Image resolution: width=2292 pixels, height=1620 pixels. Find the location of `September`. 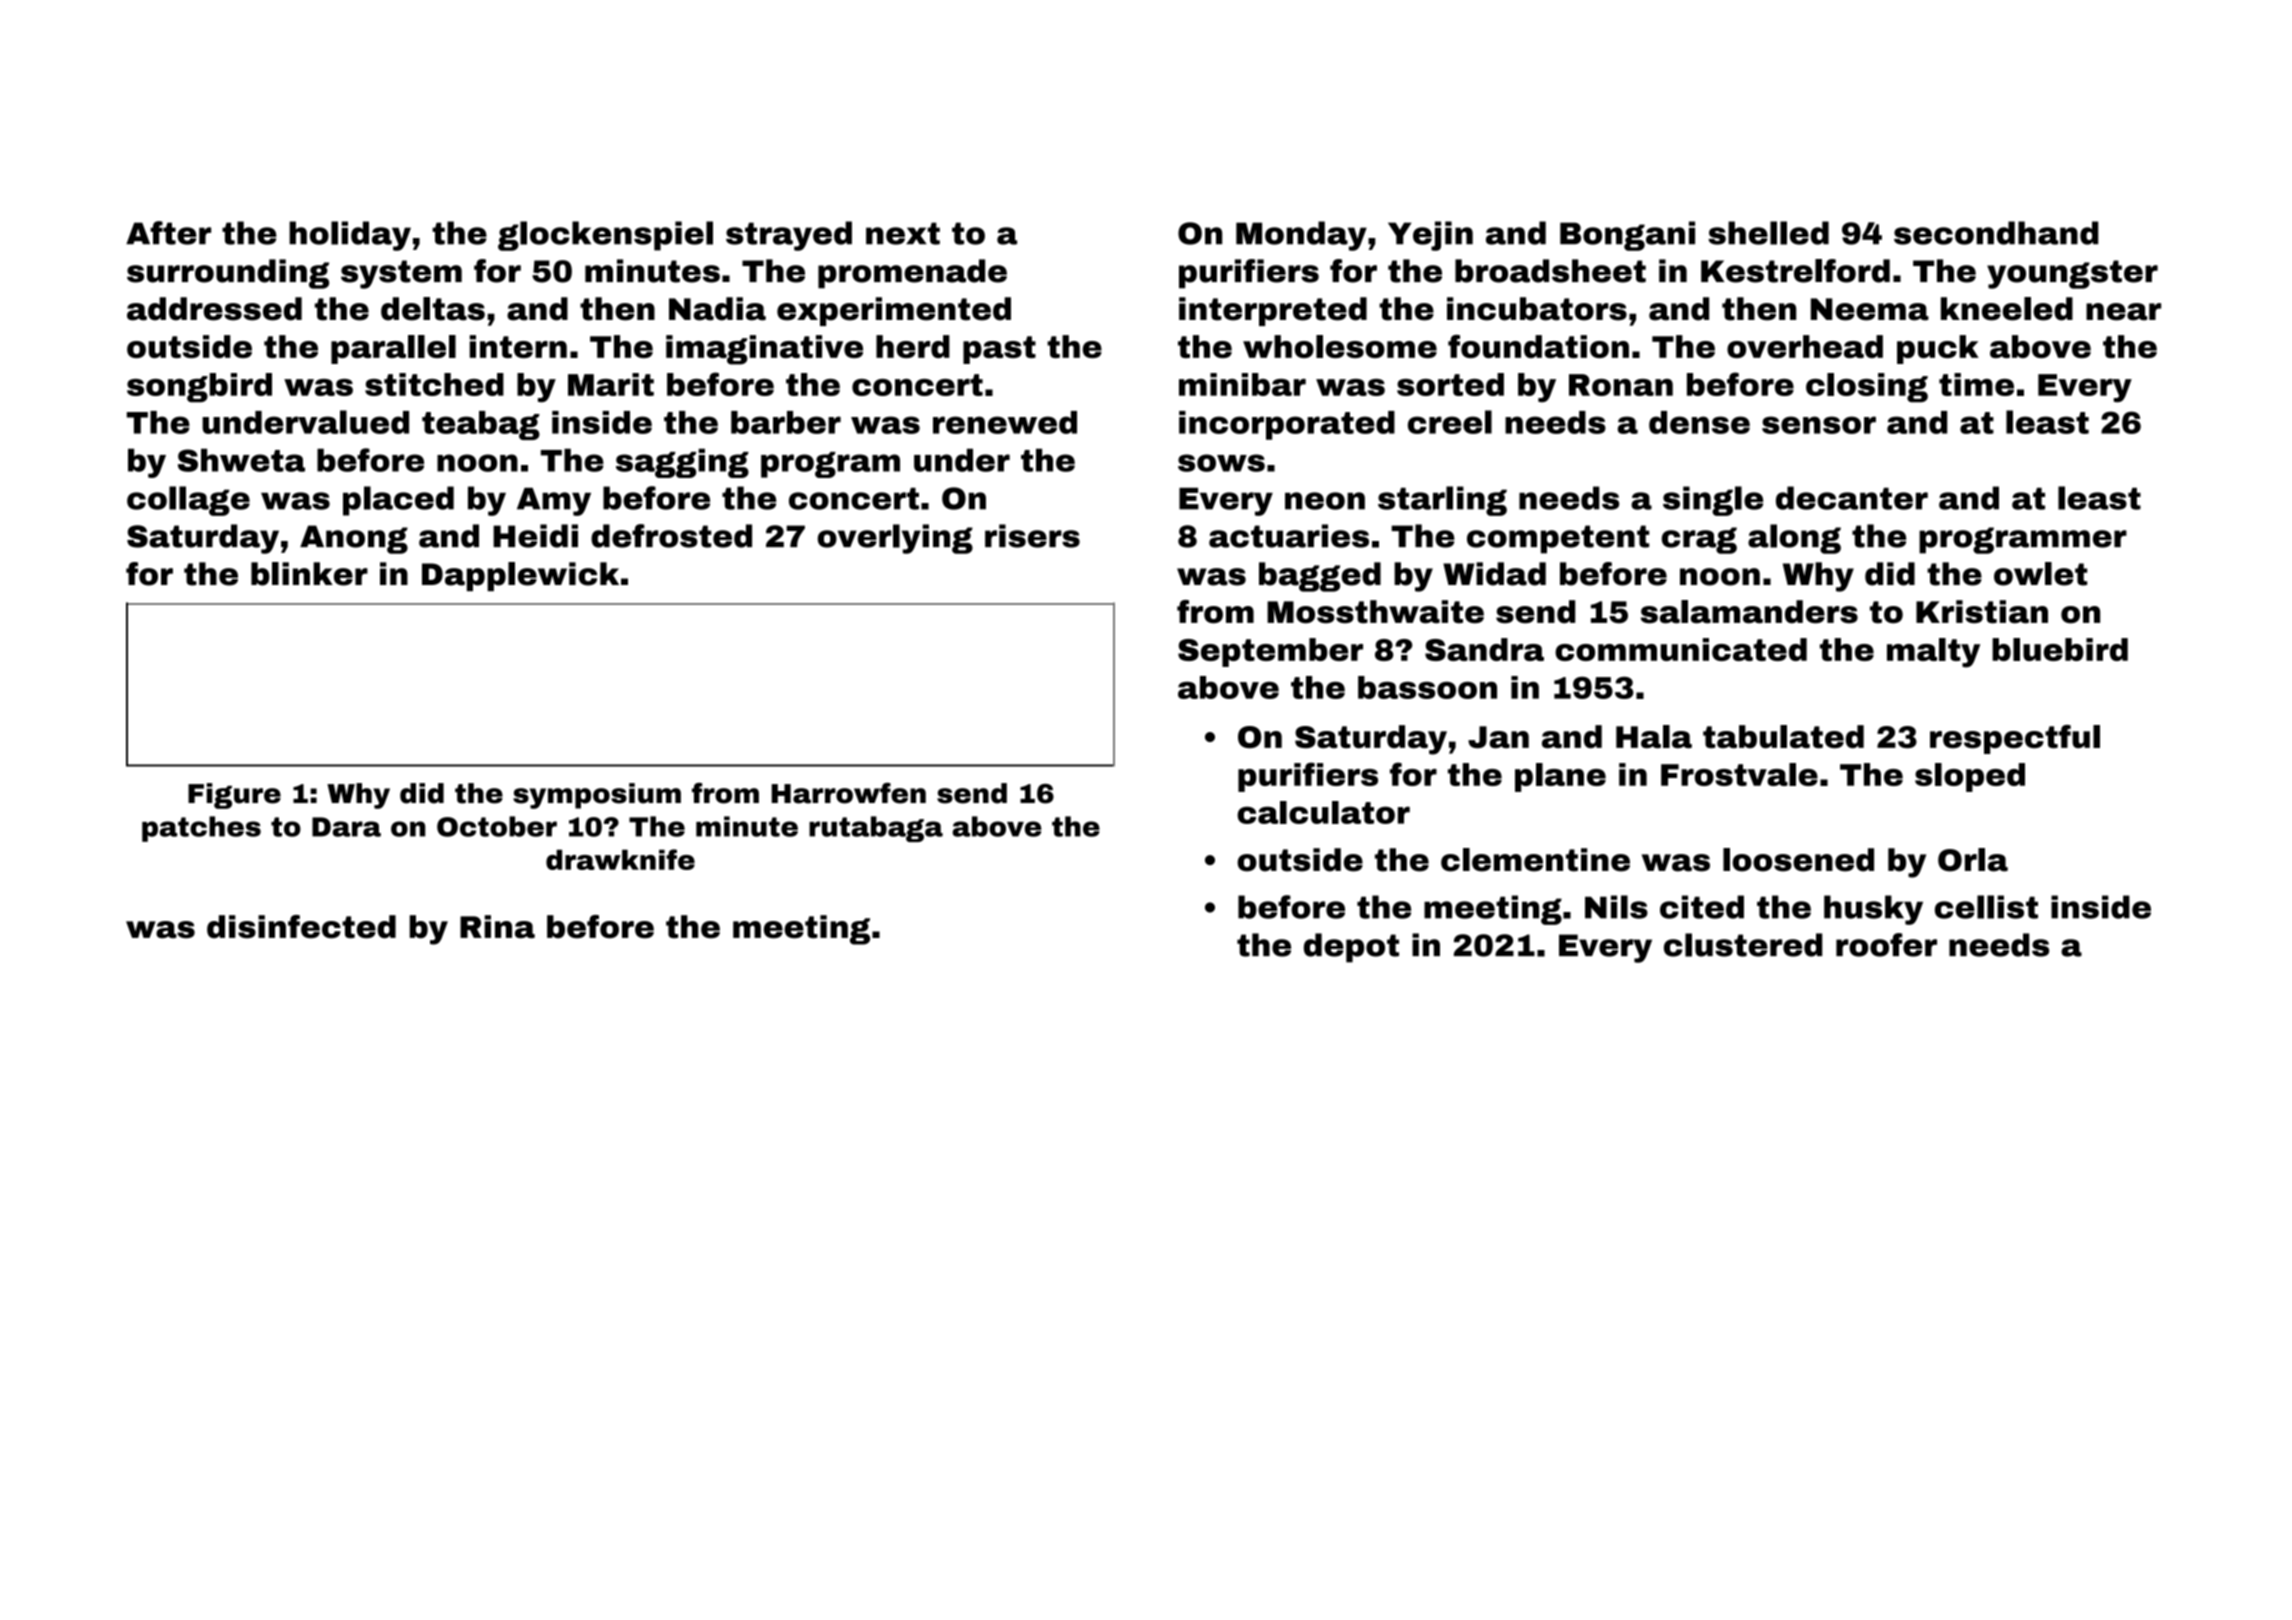

September is located at coordinates (1270, 652).
